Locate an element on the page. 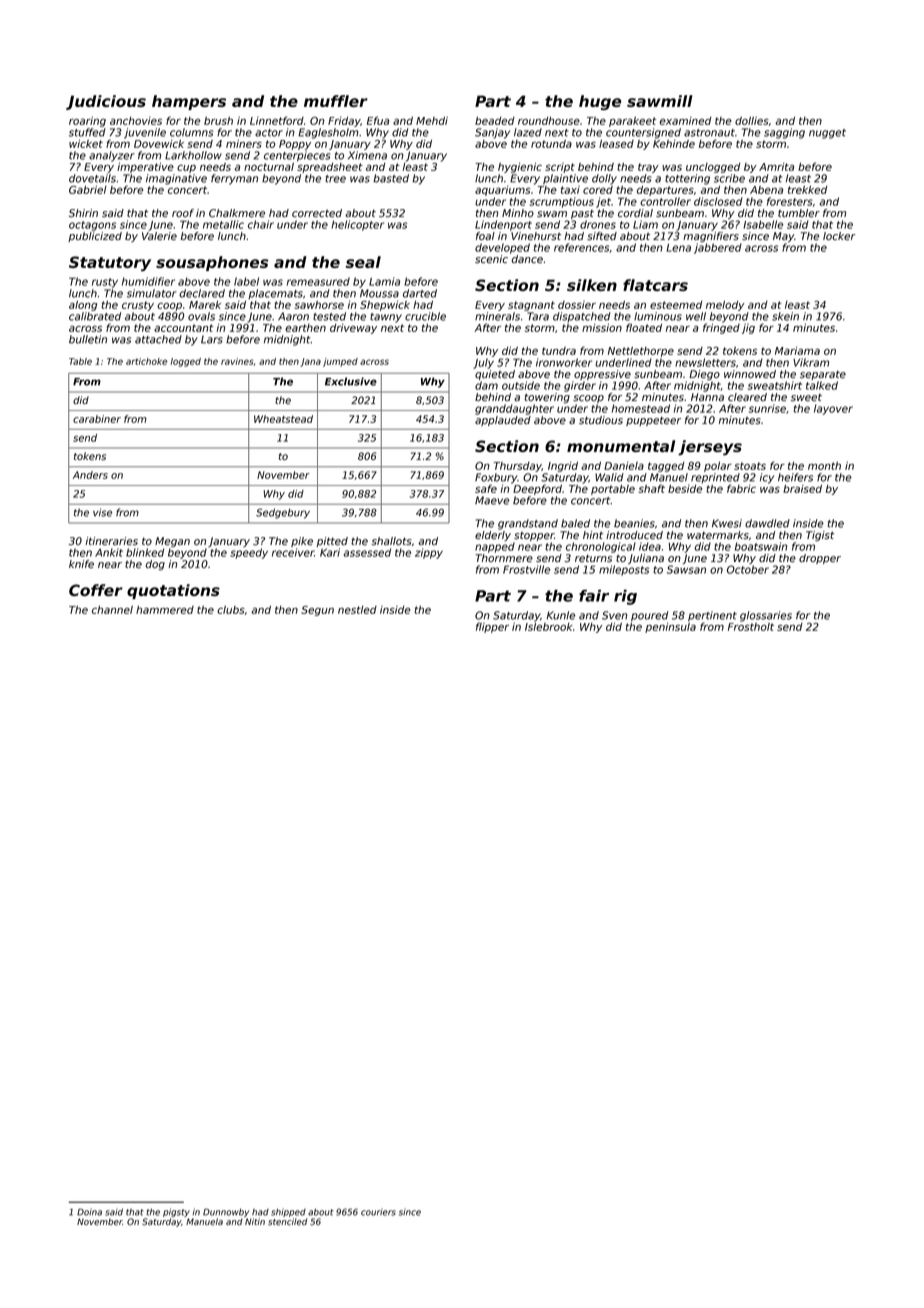 The width and height of the document is (924, 1308). Thursday is located at coordinates (518, 467).
